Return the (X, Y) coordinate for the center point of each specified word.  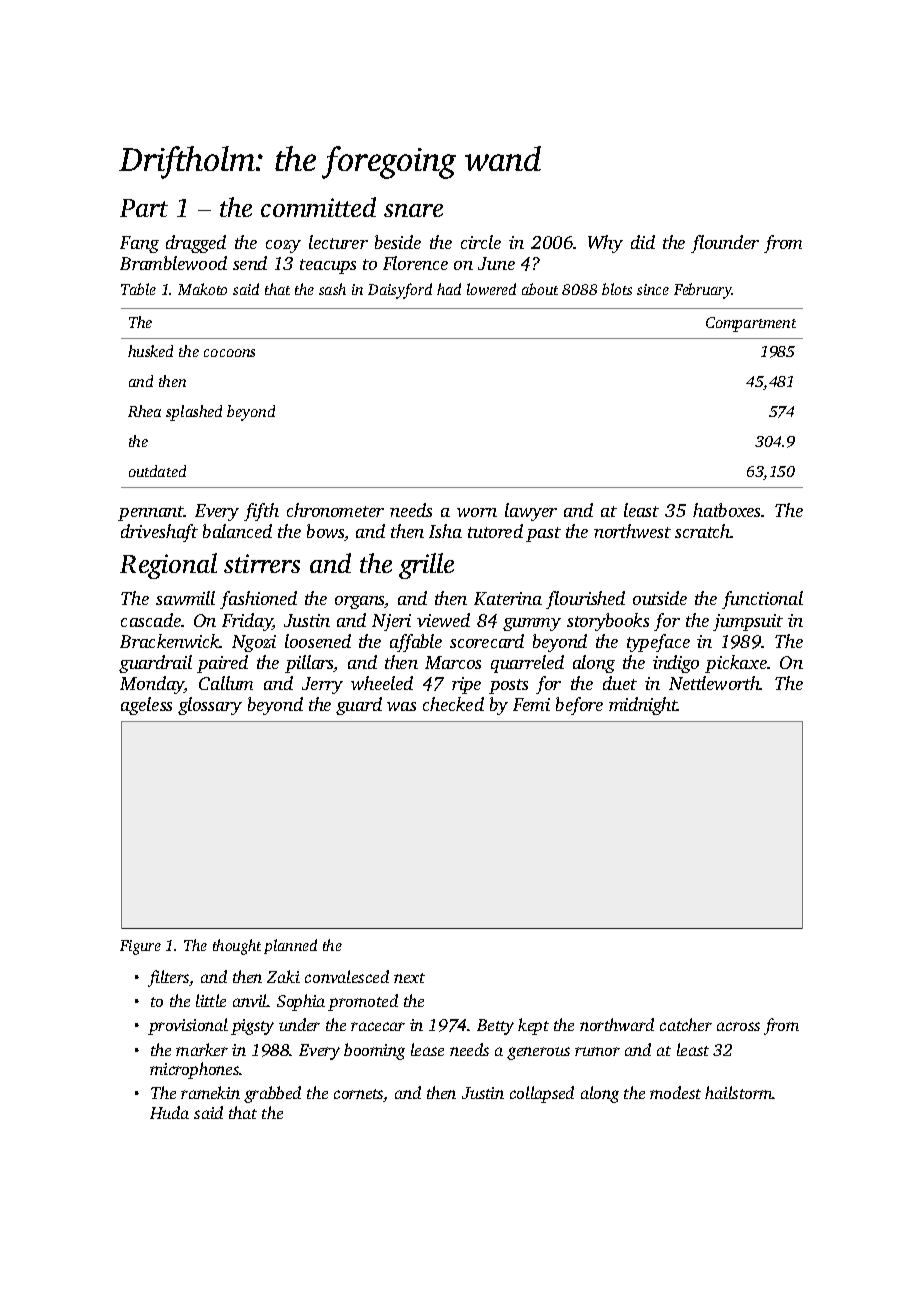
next (409, 978)
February (703, 291)
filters (169, 978)
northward (617, 1024)
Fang (139, 244)
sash (332, 289)
